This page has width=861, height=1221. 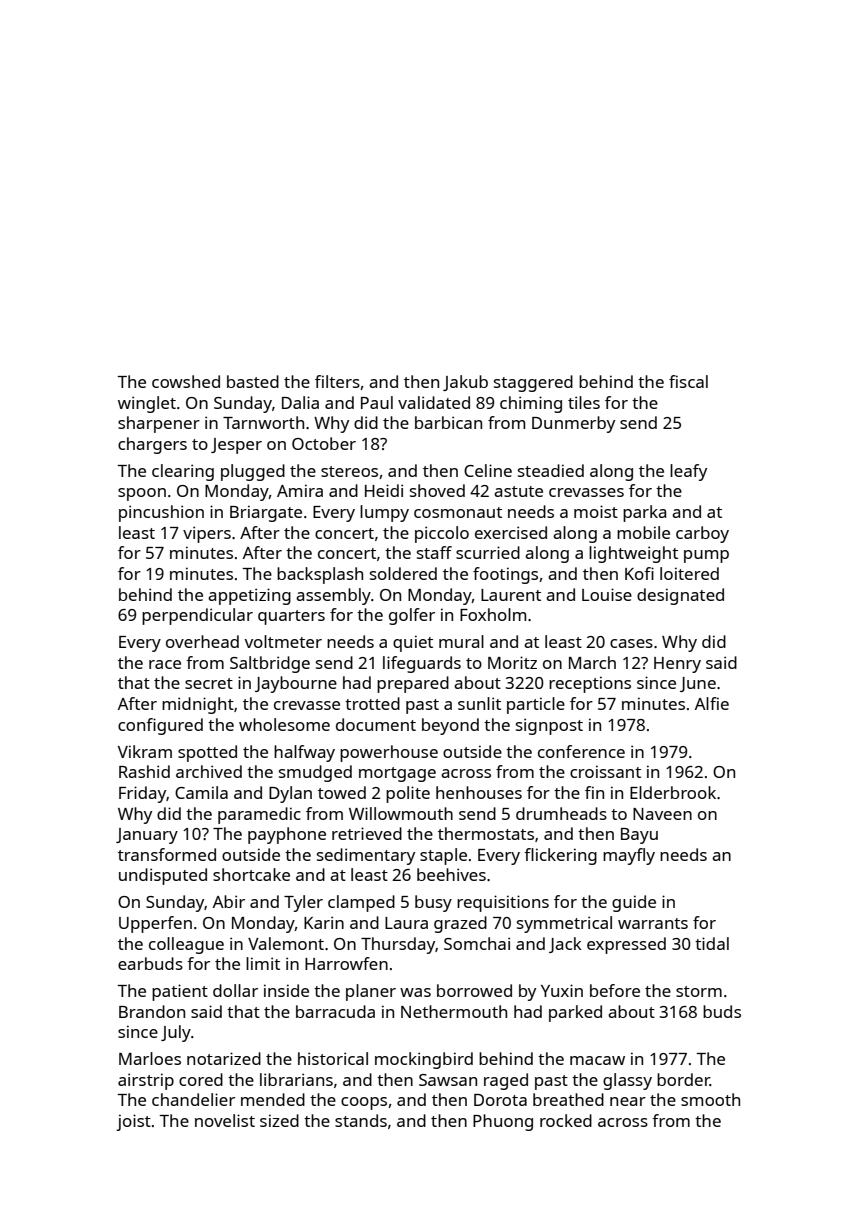 I want to click on pump, so click(x=706, y=556).
